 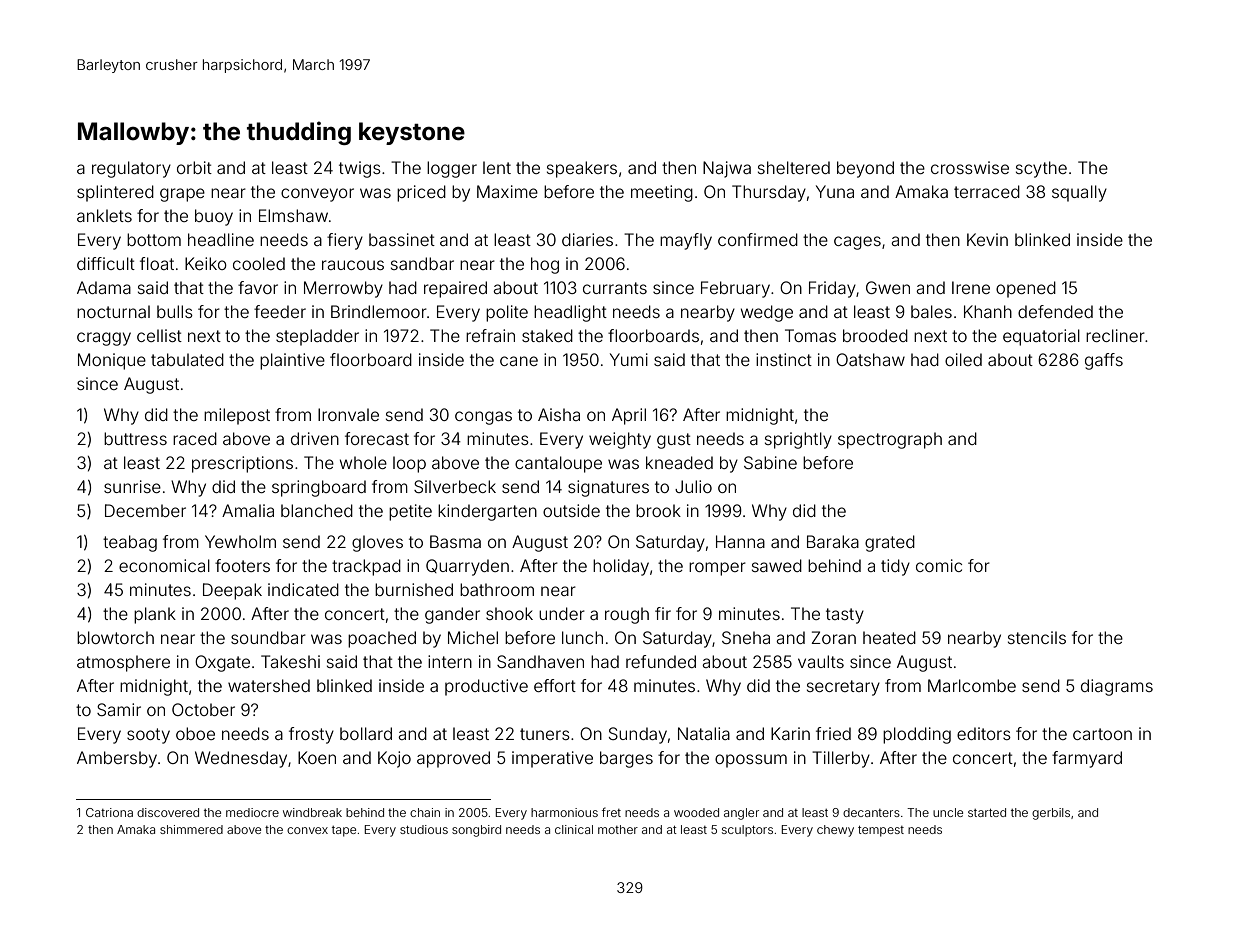 What do you see at coordinates (155, 615) in the document?
I see `plank` at bounding box center [155, 615].
